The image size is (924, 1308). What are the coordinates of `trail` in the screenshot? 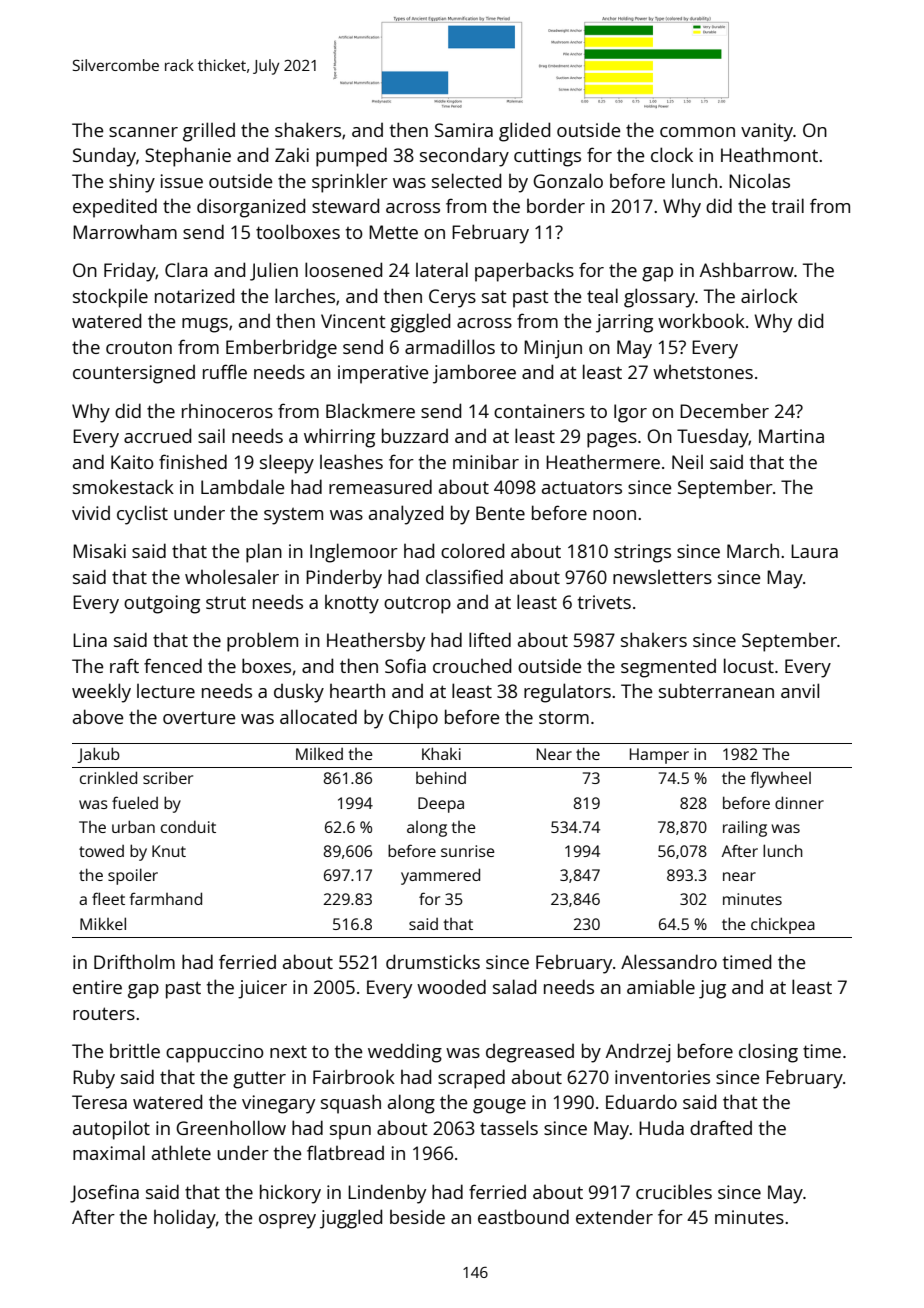 It's located at (788, 205).
